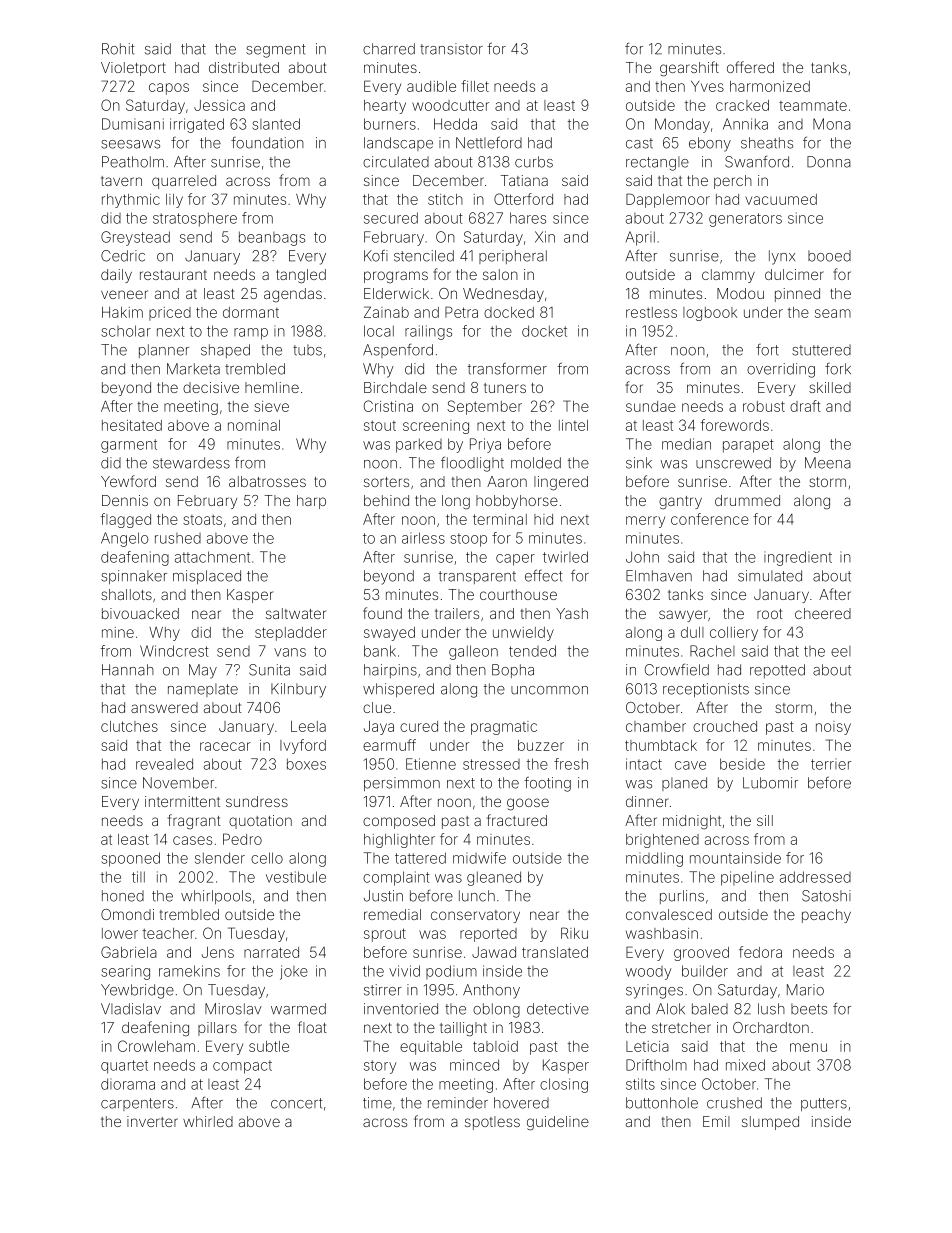 The width and height of the screenshot is (952, 1233). Describe the element at coordinates (225, 746) in the screenshot. I see `racecar` at that location.
